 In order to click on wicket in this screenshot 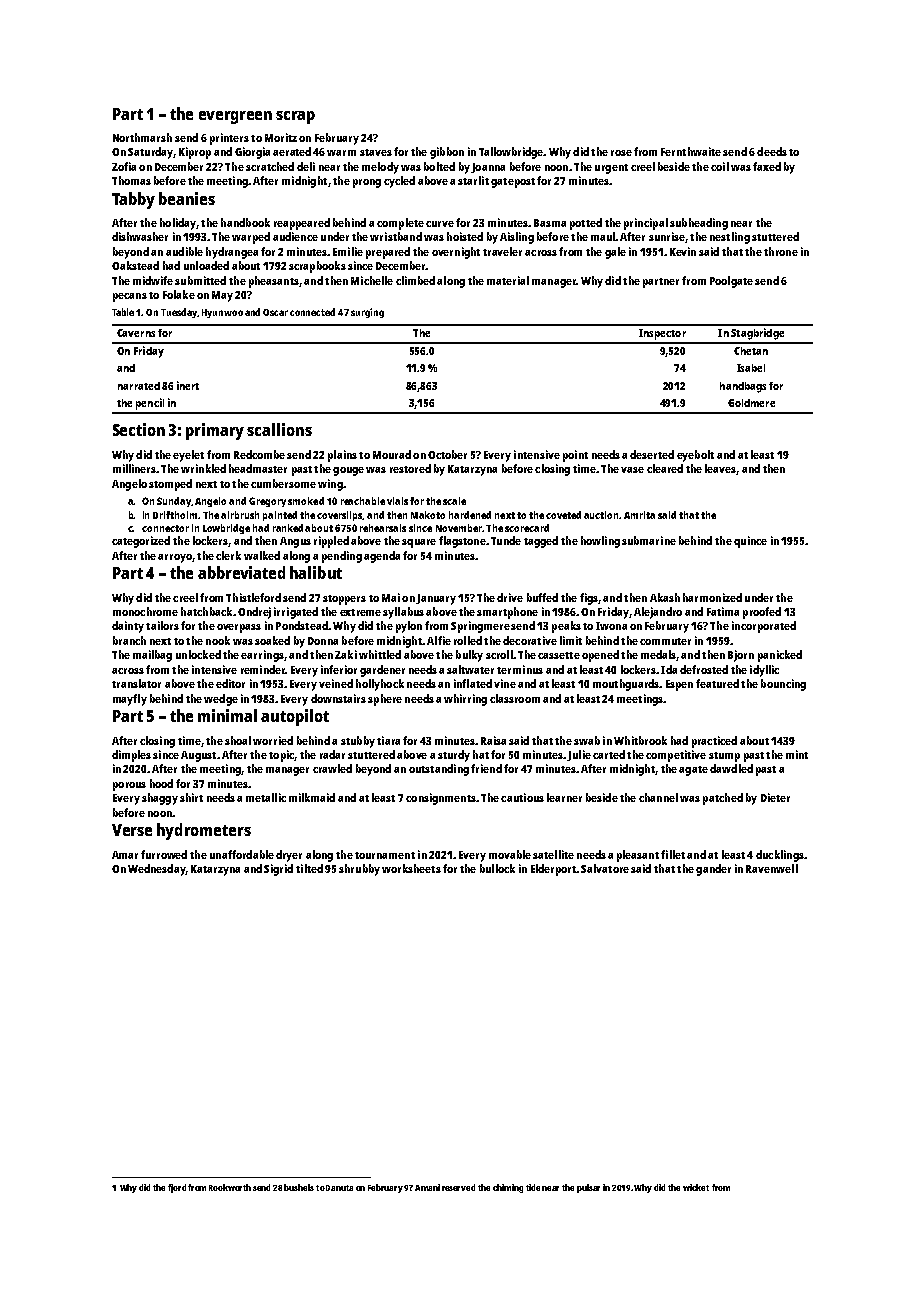, I will do `click(696, 1187)`.
